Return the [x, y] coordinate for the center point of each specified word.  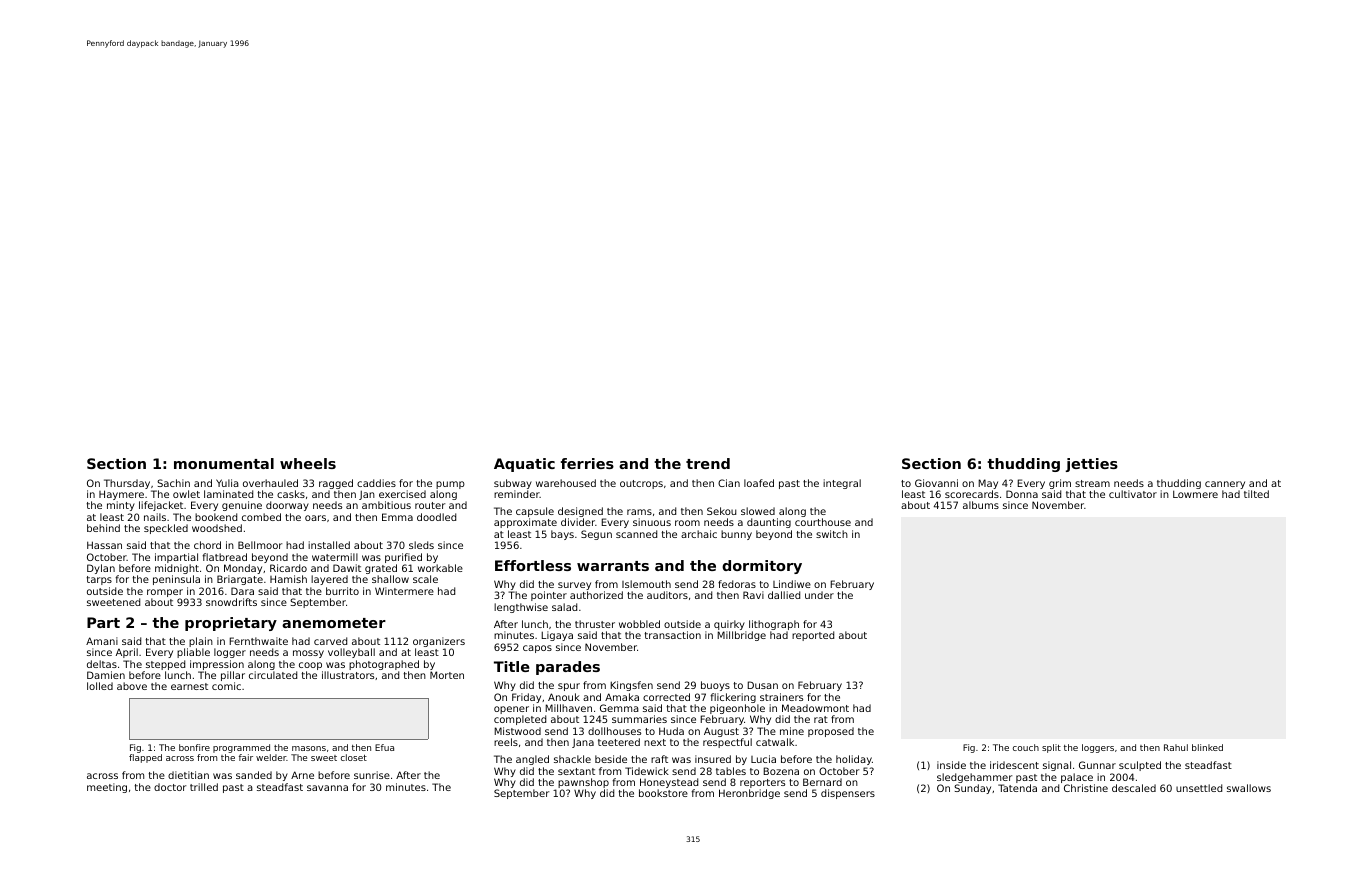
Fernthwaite [258, 641]
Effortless [533, 565]
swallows [1249, 788]
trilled [204, 787]
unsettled [1199, 788]
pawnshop [583, 783]
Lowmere [1195, 494]
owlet [186, 494]
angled [532, 760]
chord [207, 545]
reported [813, 636]
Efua [384, 747]
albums [981, 505]
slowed [758, 511]
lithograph [774, 625]
